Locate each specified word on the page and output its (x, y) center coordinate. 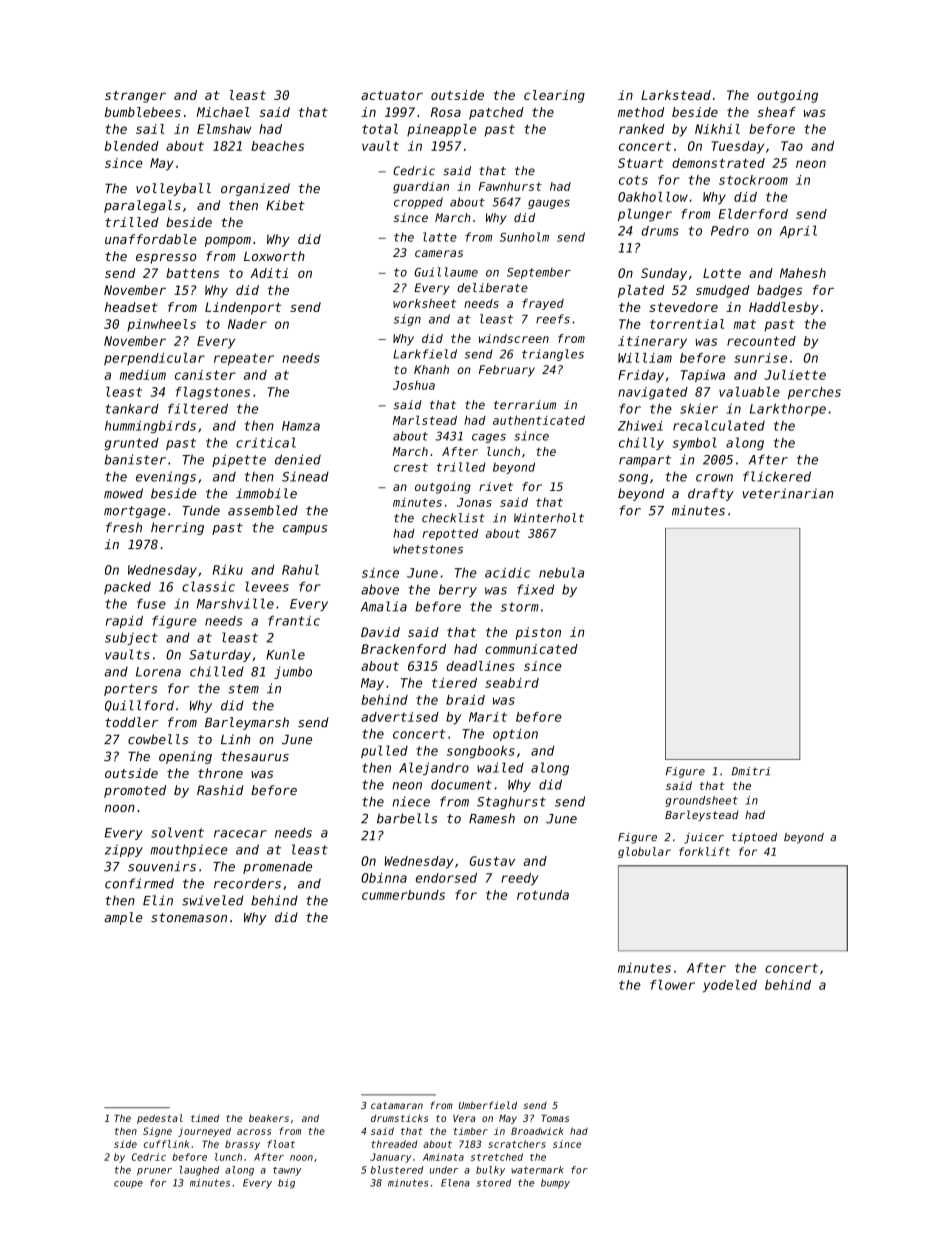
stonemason (189, 918)
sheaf (777, 112)
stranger (135, 97)
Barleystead (702, 815)
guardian (421, 188)
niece (411, 801)
